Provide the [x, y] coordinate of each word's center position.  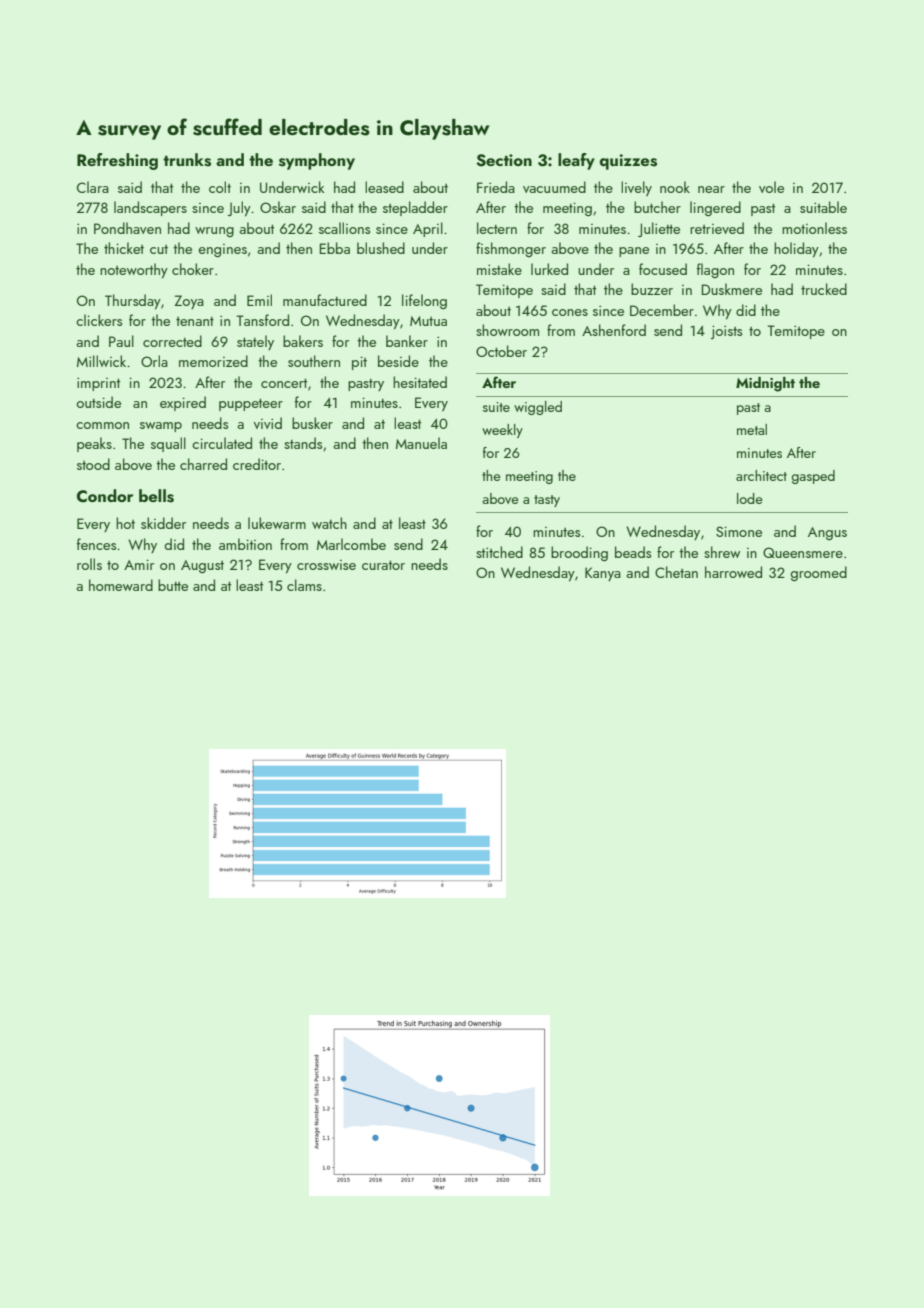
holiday [796, 249]
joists [726, 332]
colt [220, 187]
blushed [381, 248]
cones [570, 312]
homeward [121, 585]
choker [193, 269]
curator [383, 565]
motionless [814, 228]
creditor [257, 464]
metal [752, 429]
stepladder [415, 208]
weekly [502, 431]
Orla [154, 361]
